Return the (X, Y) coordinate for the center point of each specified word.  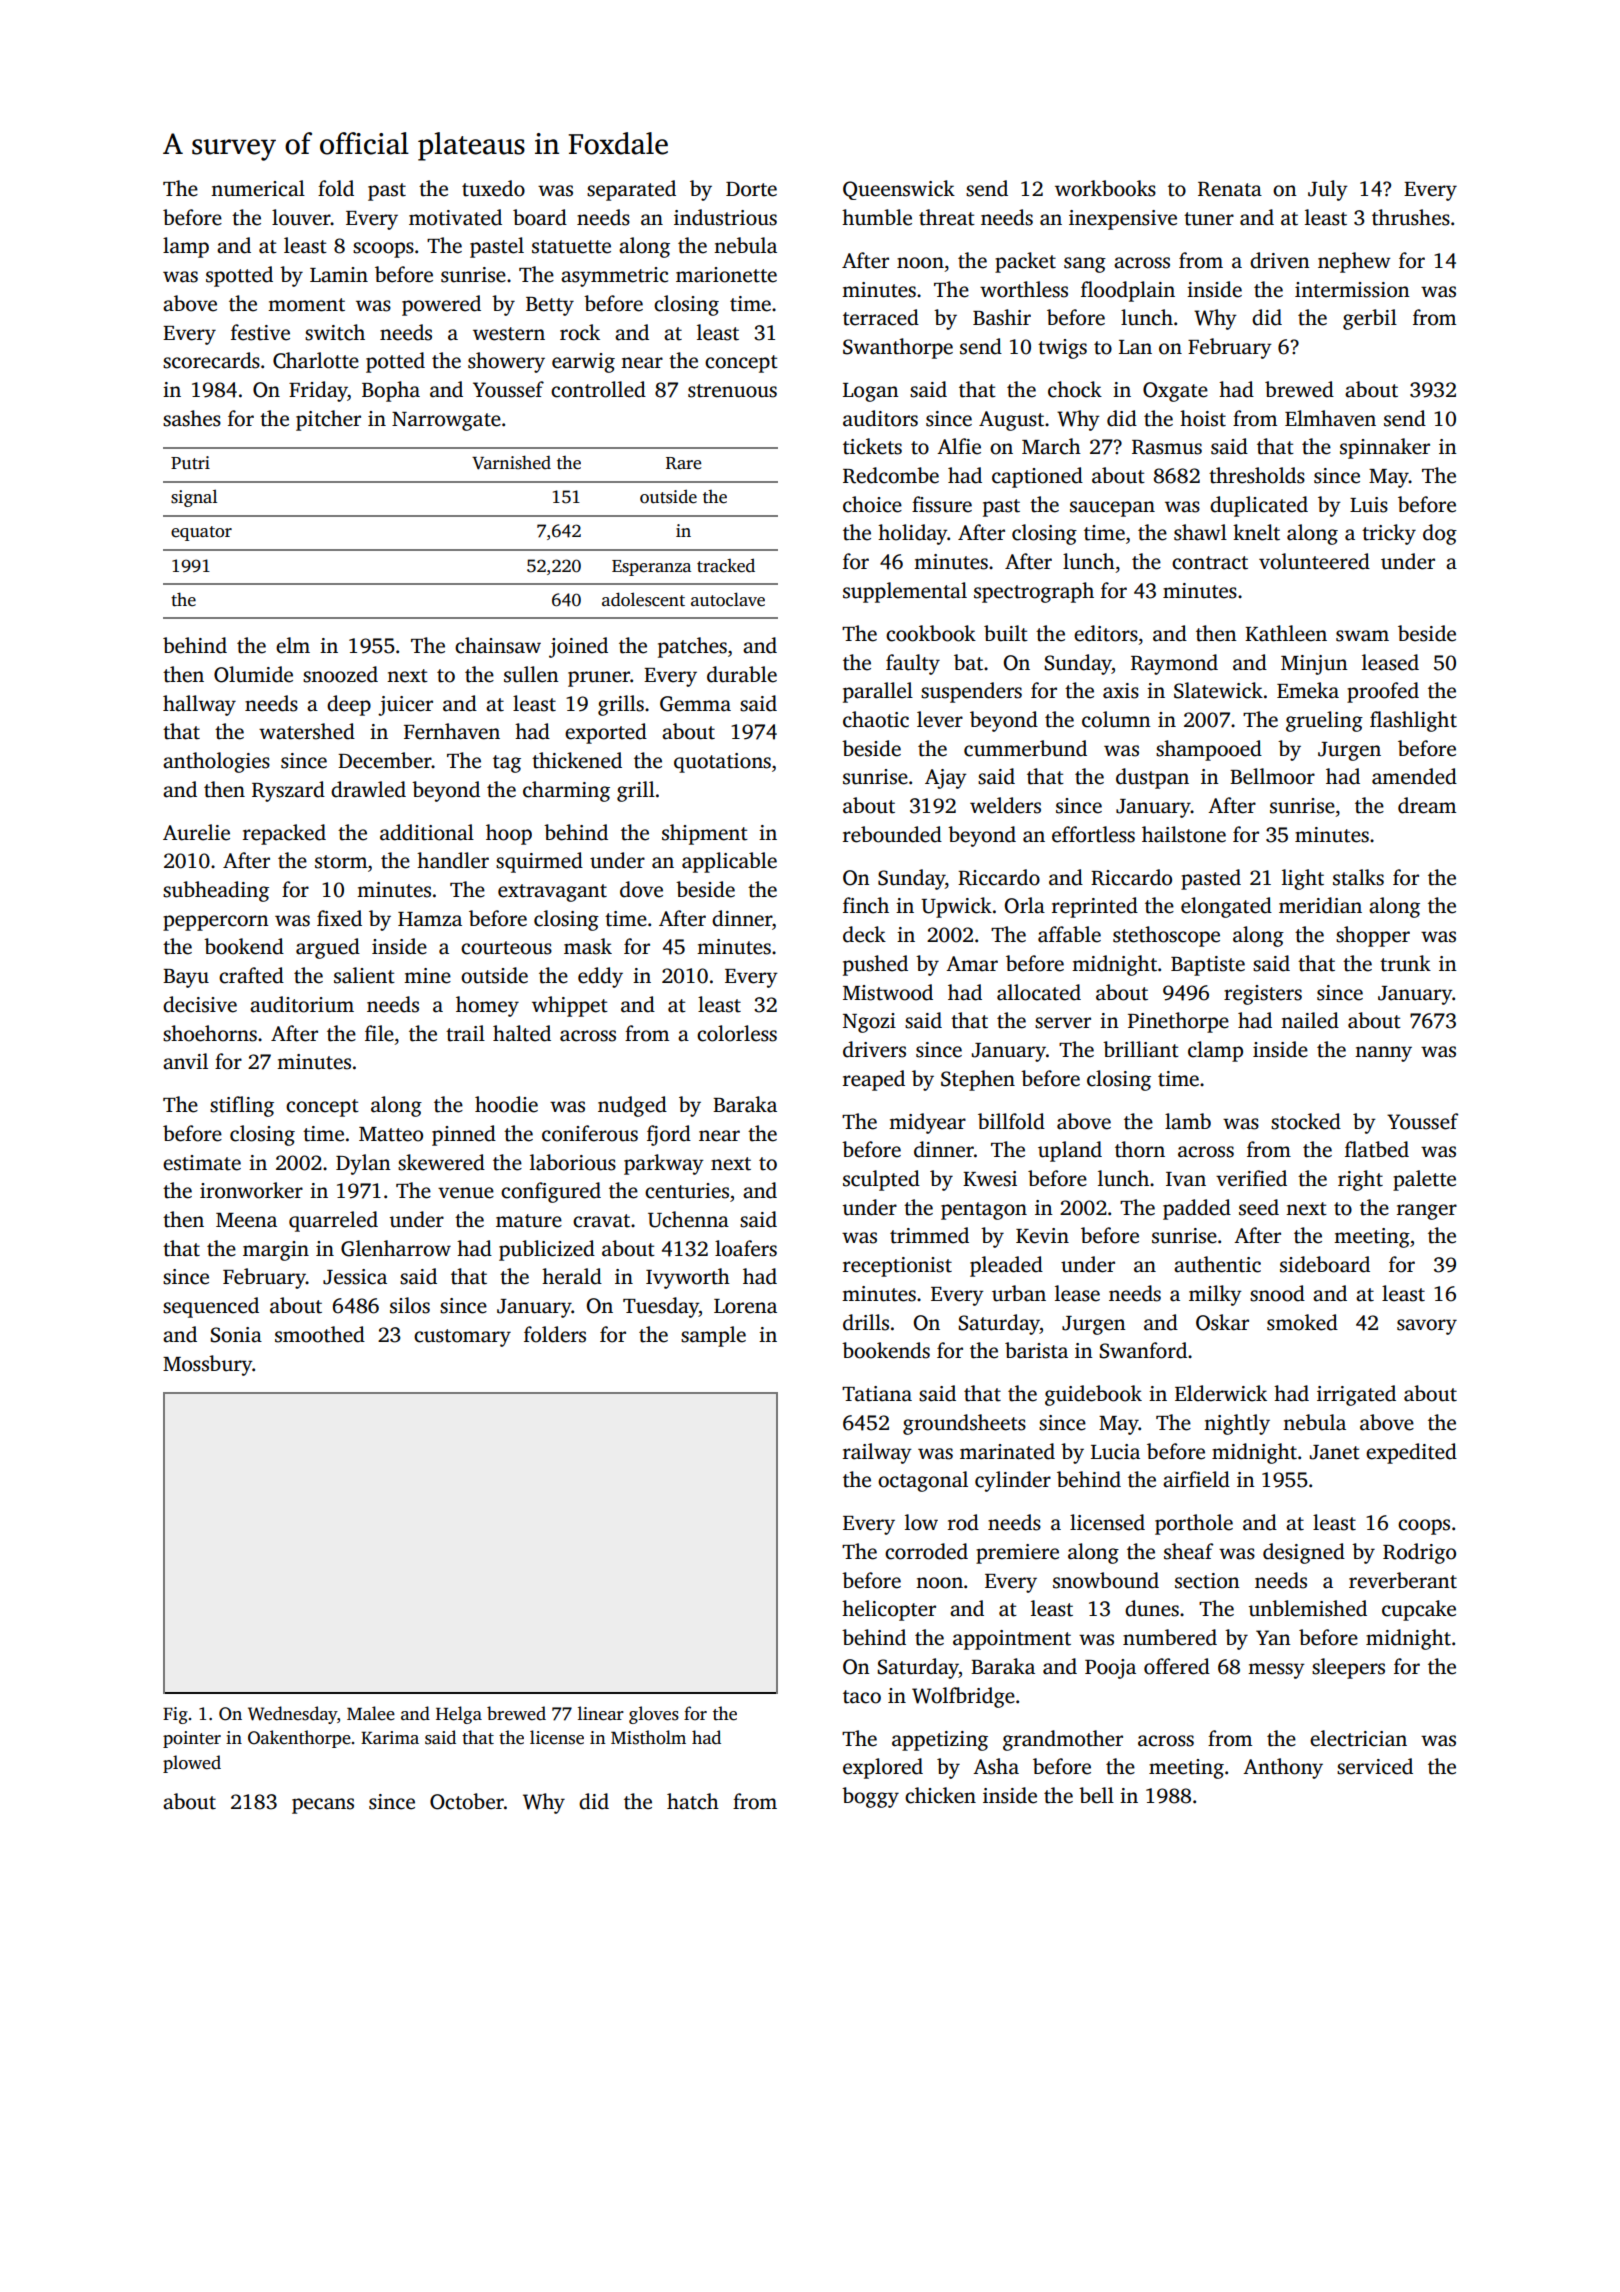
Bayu (186, 978)
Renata (1230, 189)
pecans (323, 1806)
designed (1304, 1553)
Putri (190, 463)
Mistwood (888, 992)
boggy (870, 1797)
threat (947, 217)
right (1360, 1180)
